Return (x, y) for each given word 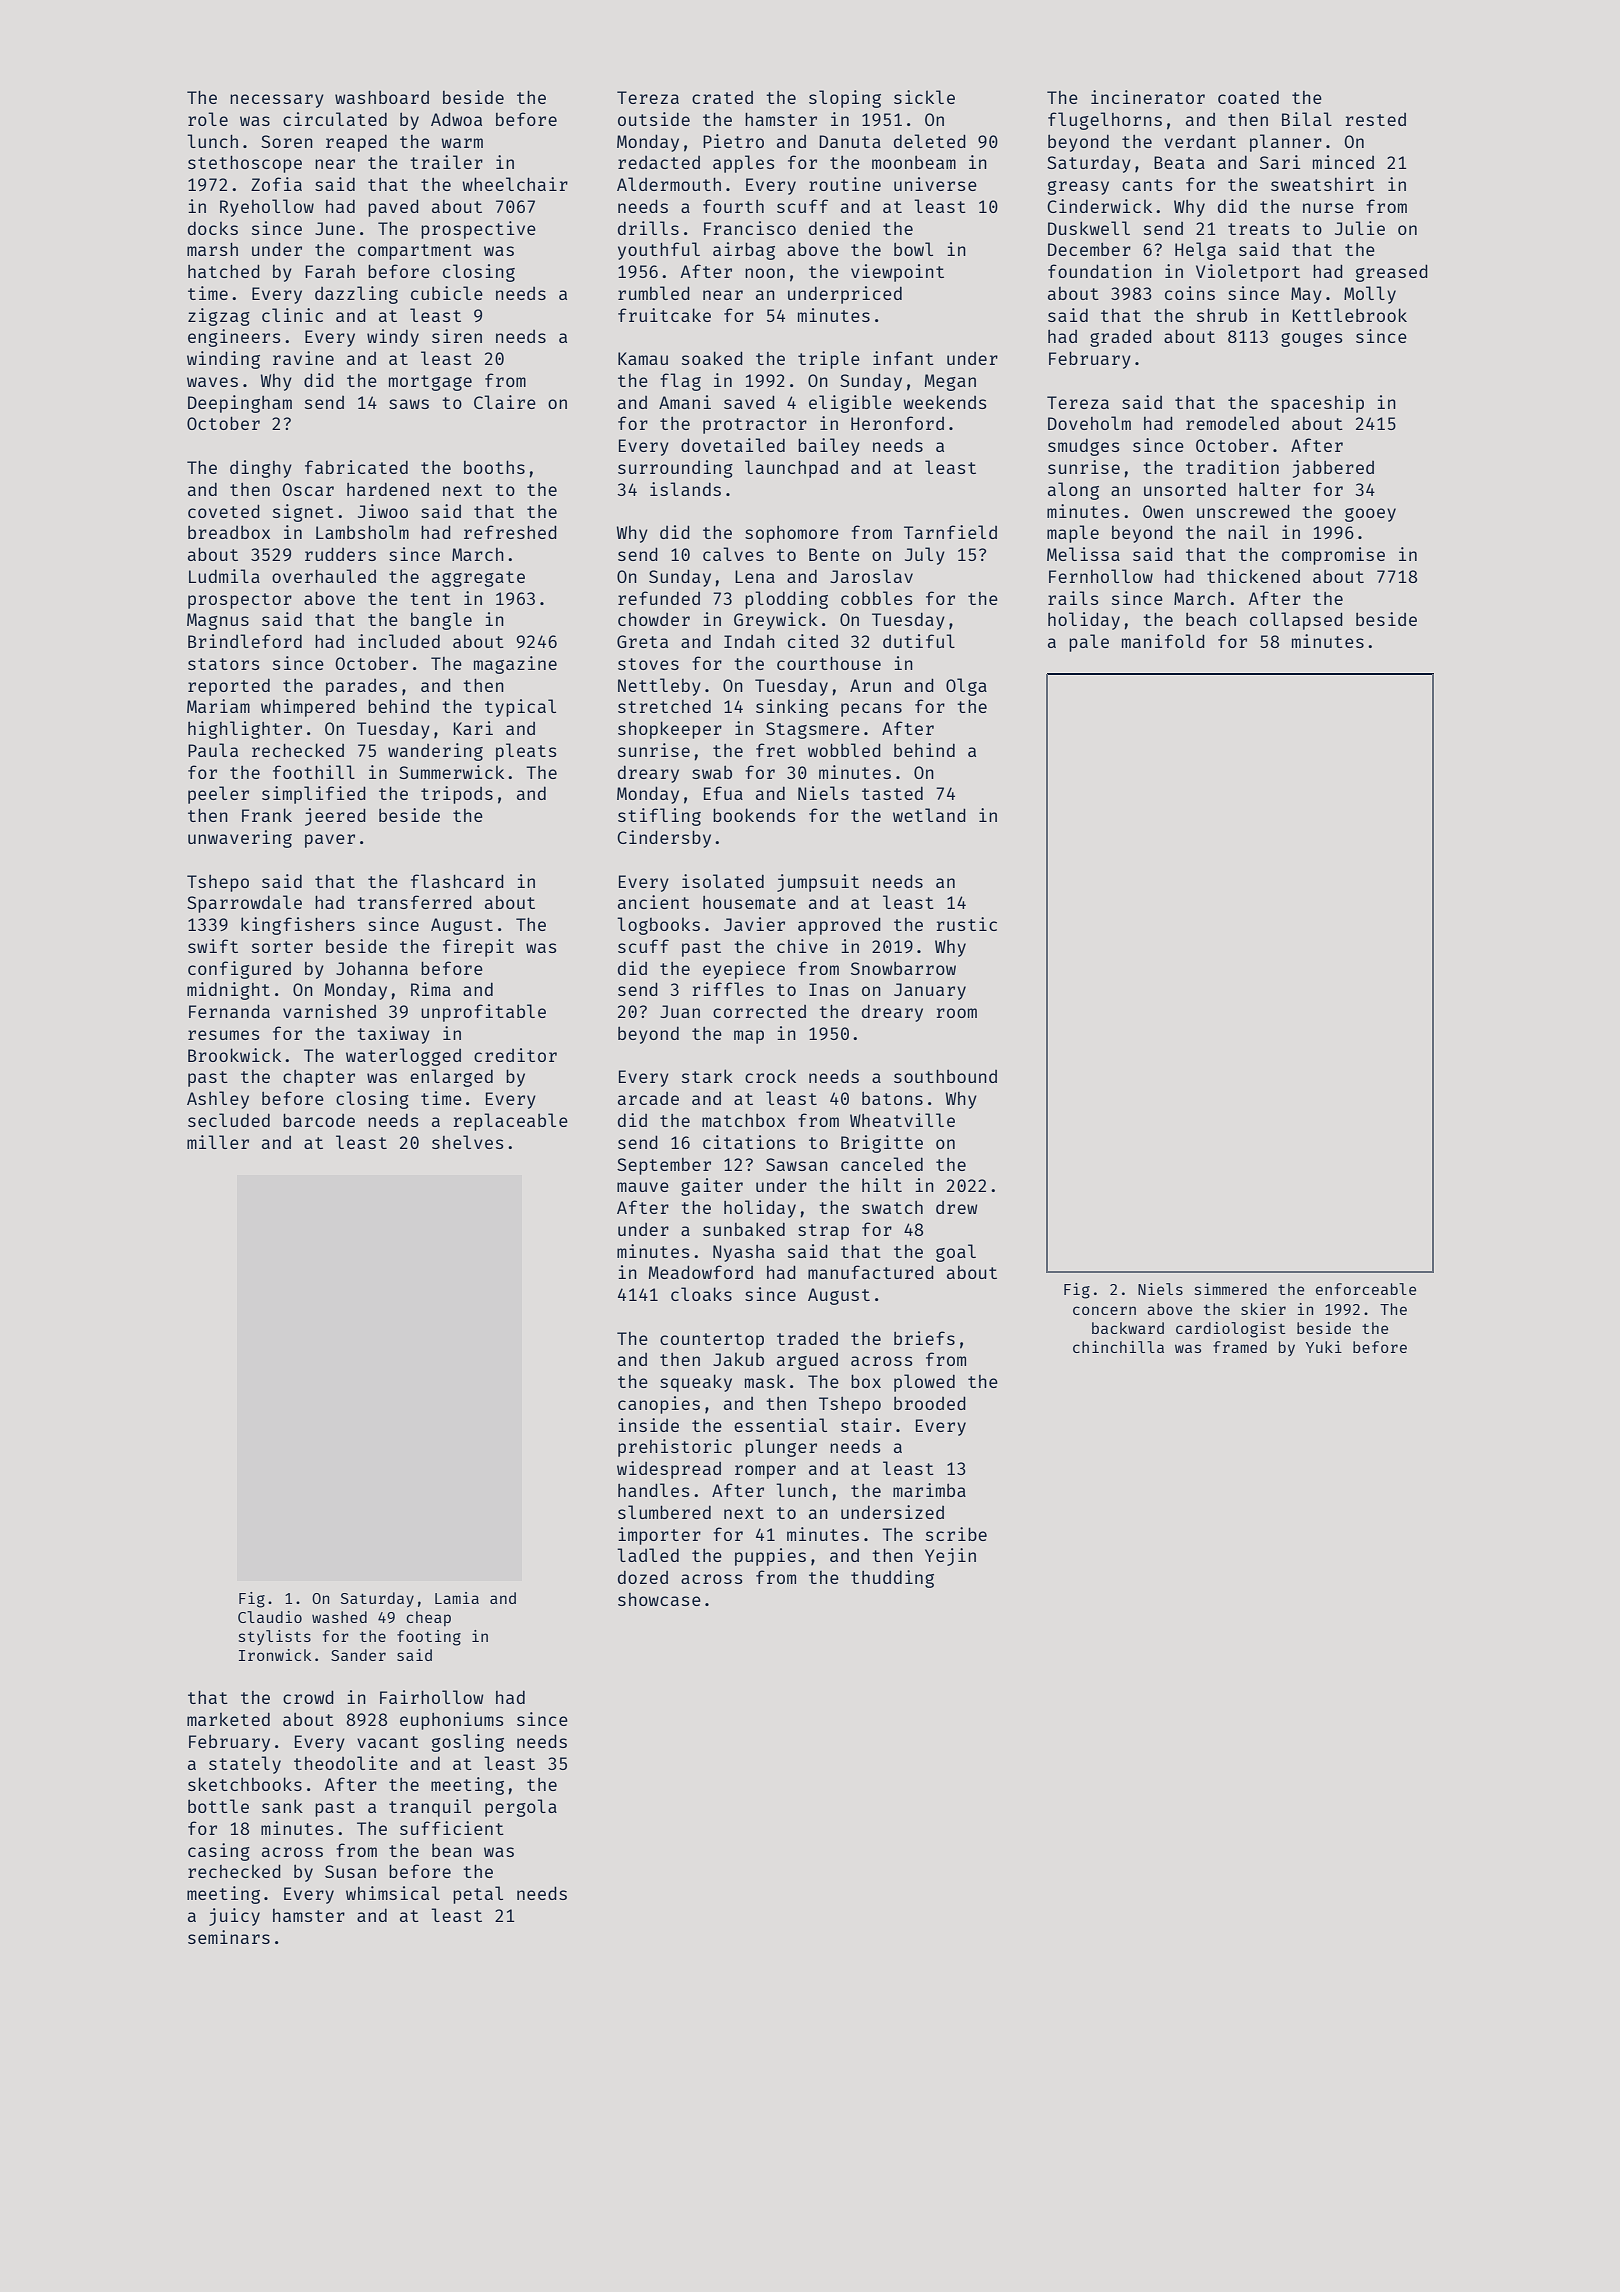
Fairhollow (431, 1697)
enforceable (1366, 1289)
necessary (277, 101)
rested (1376, 119)
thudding (892, 1579)
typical (520, 708)
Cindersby (664, 839)
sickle (924, 97)
